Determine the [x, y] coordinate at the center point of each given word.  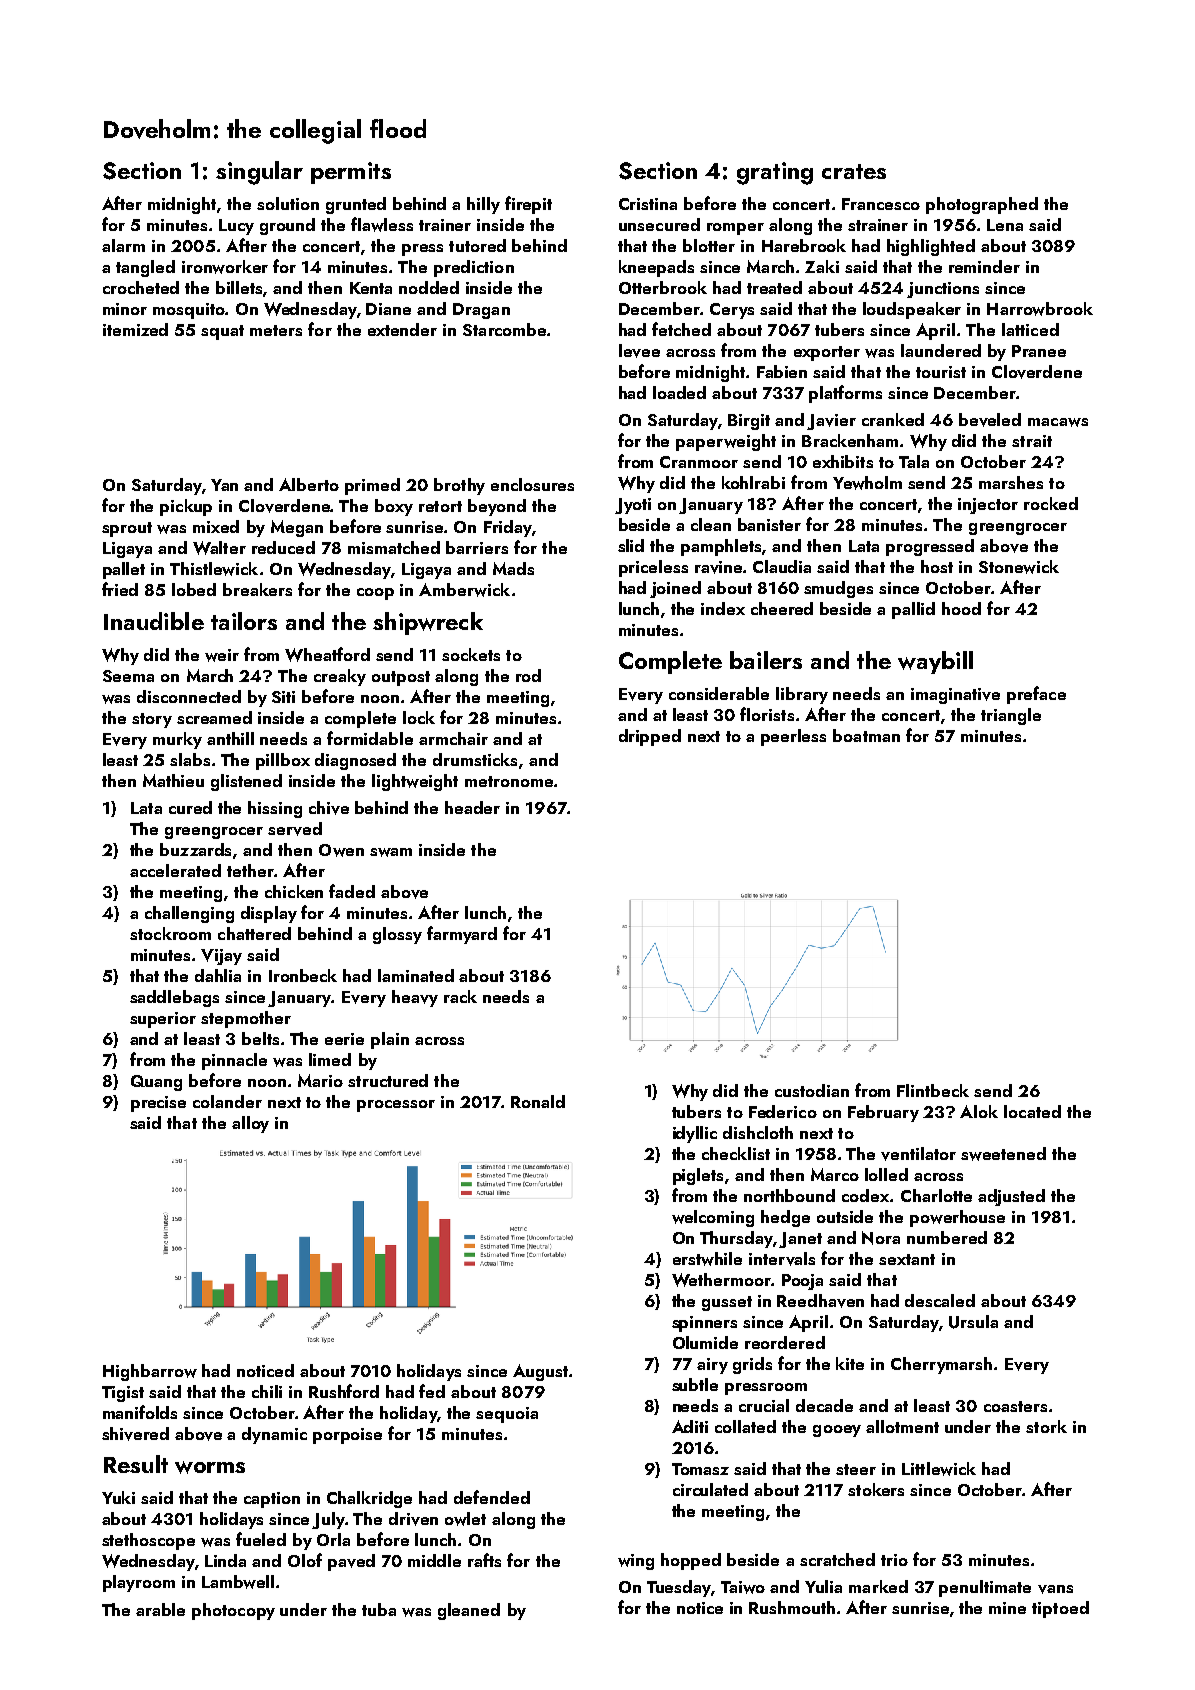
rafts [484, 1560]
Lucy [236, 227]
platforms [845, 394]
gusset [727, 1303]
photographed [982, 205]
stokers [876, 1489]
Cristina [648, 204]
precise [158, 1104]
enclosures [532, 484]
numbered [947, 1237]
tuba [379, 1609]
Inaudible [154, 621]
